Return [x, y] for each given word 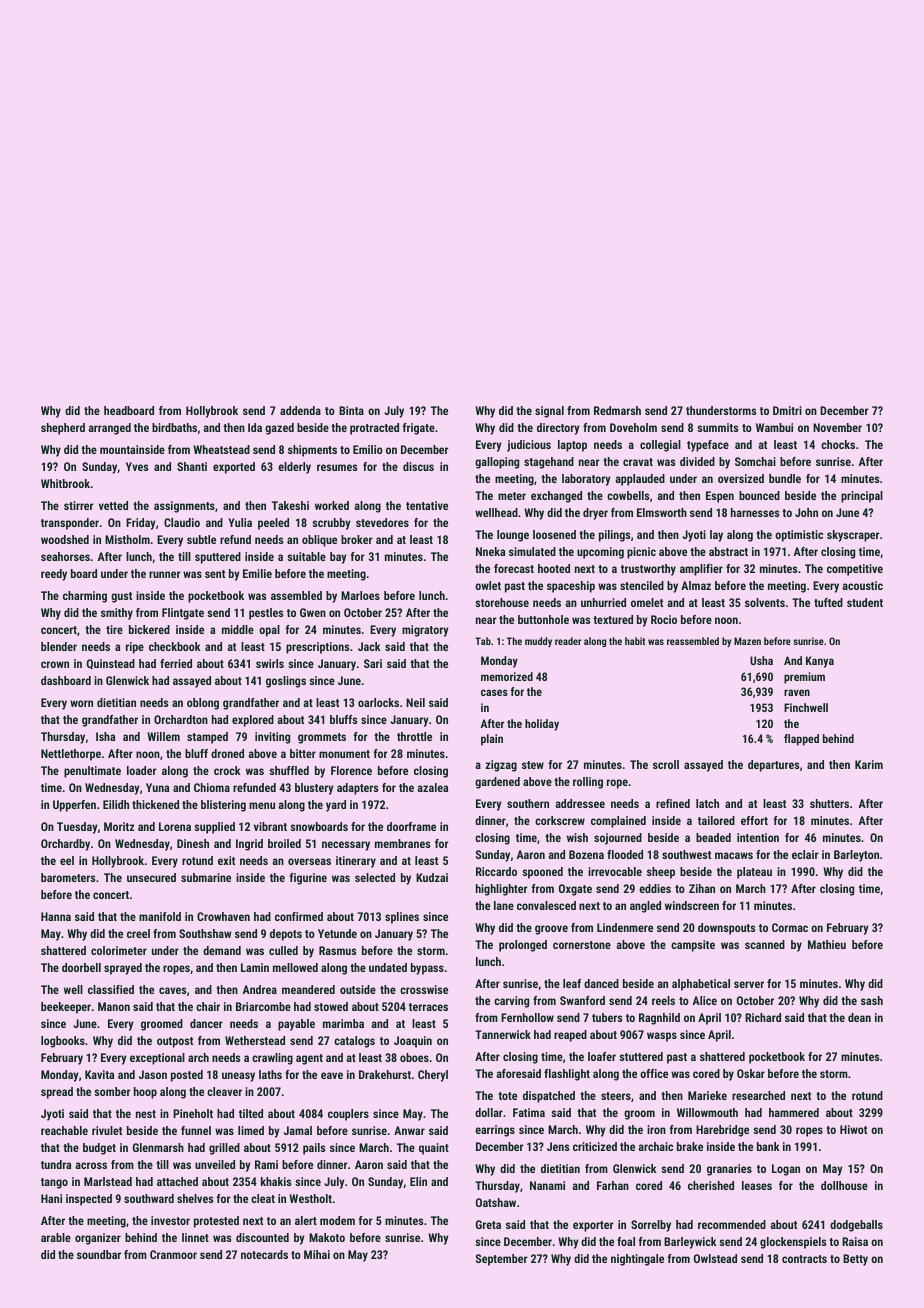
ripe [135, 648]
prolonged [523, 946]
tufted [828, 602]
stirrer [78, 505]
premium [804, 678]
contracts [804, 1259]
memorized [507, 676]
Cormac [790, 927]
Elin [418, 1181]
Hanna [56, 916]
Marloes [360, 595]
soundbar [99, 1254]
